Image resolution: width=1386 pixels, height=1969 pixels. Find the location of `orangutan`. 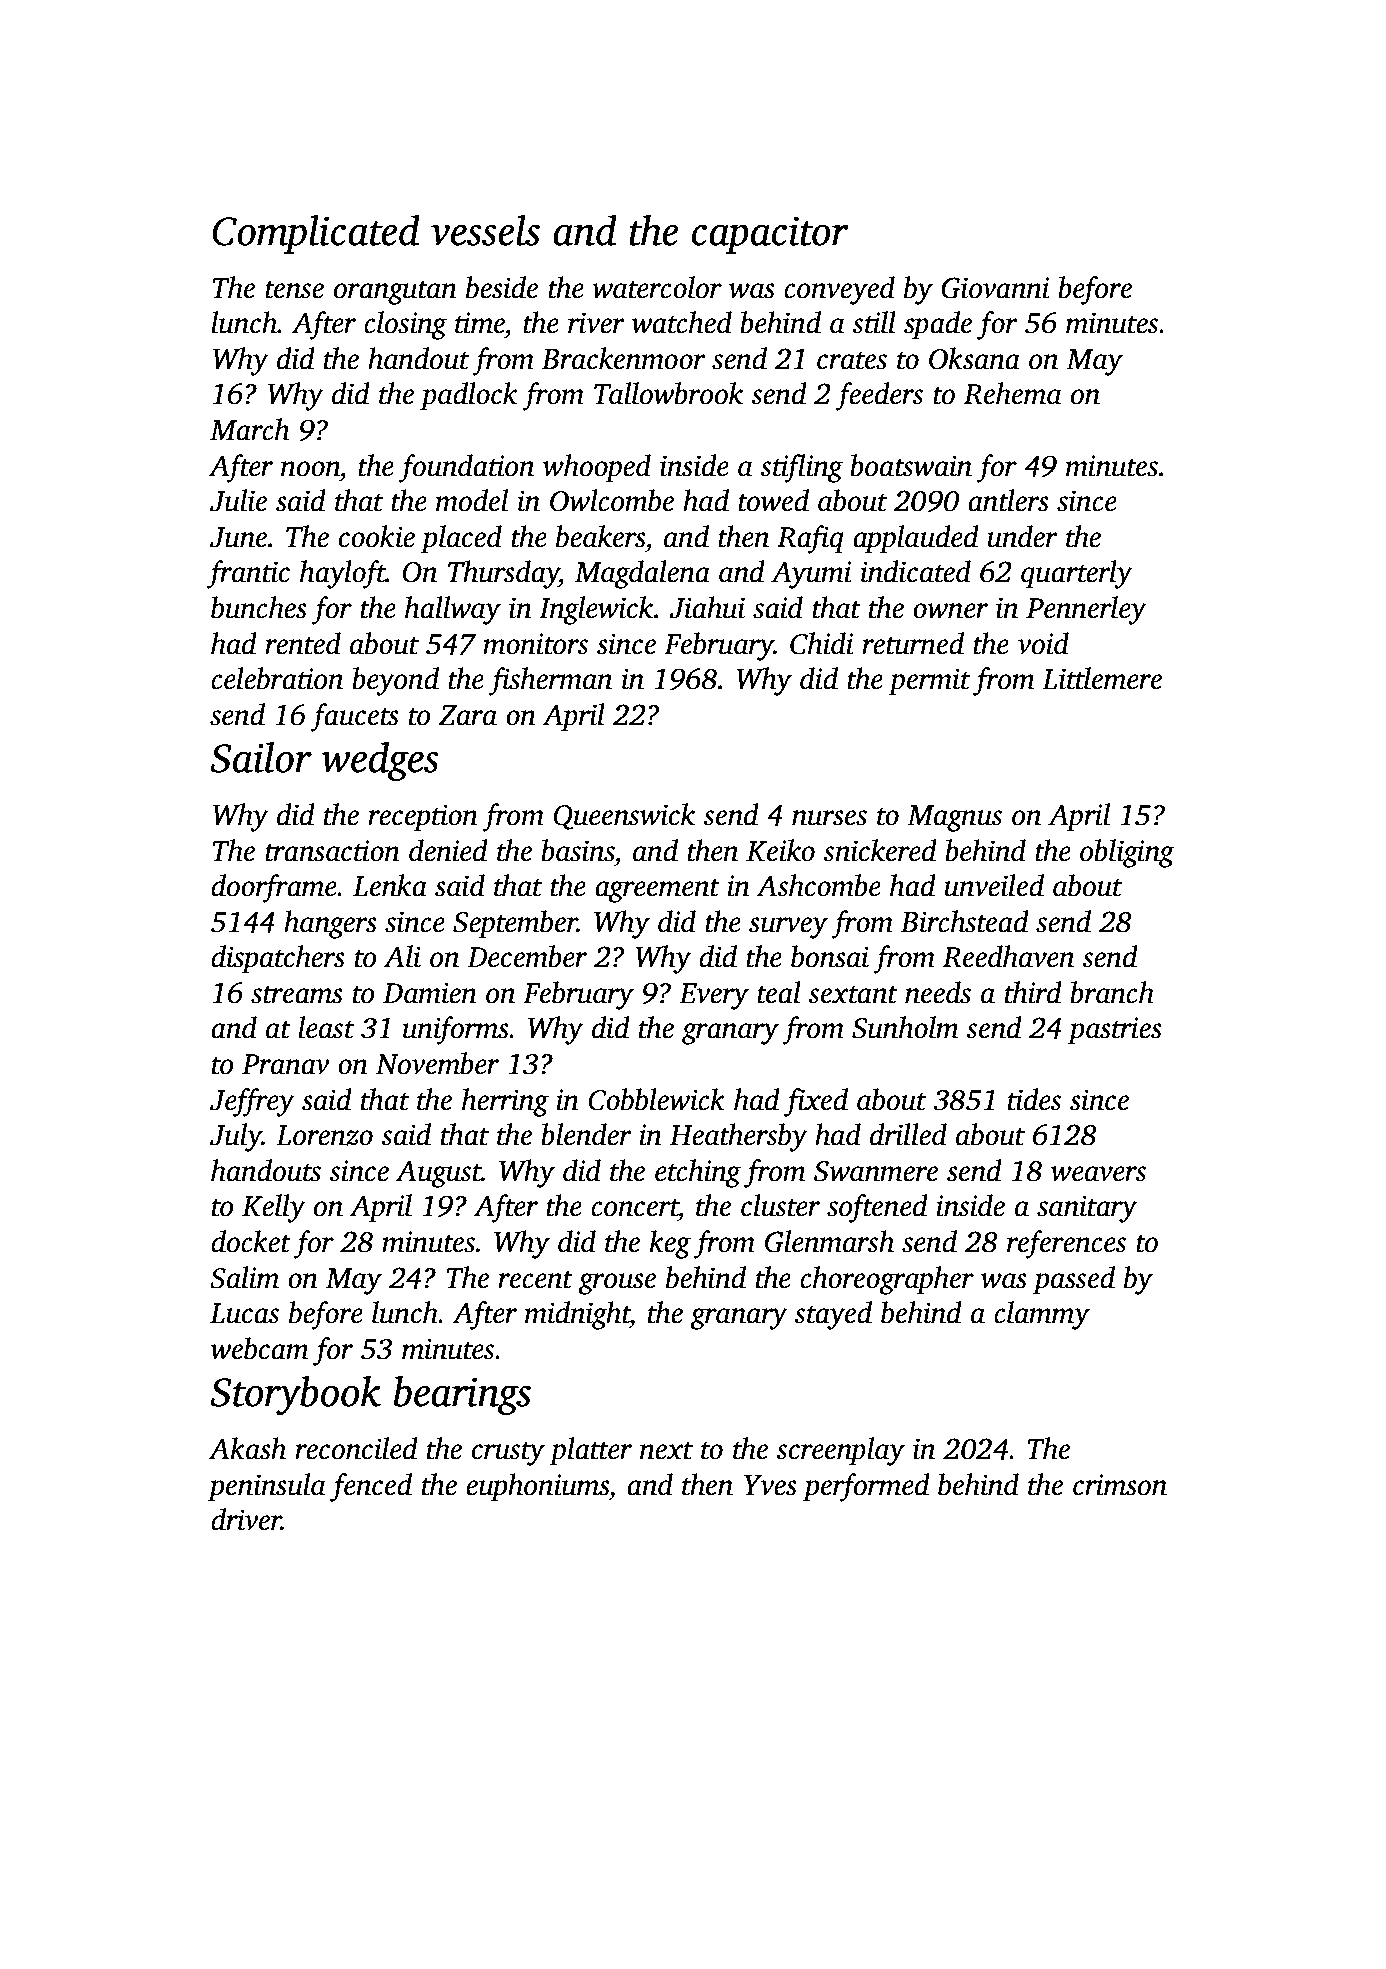

orangutan is located at coordinates (395, 293).
